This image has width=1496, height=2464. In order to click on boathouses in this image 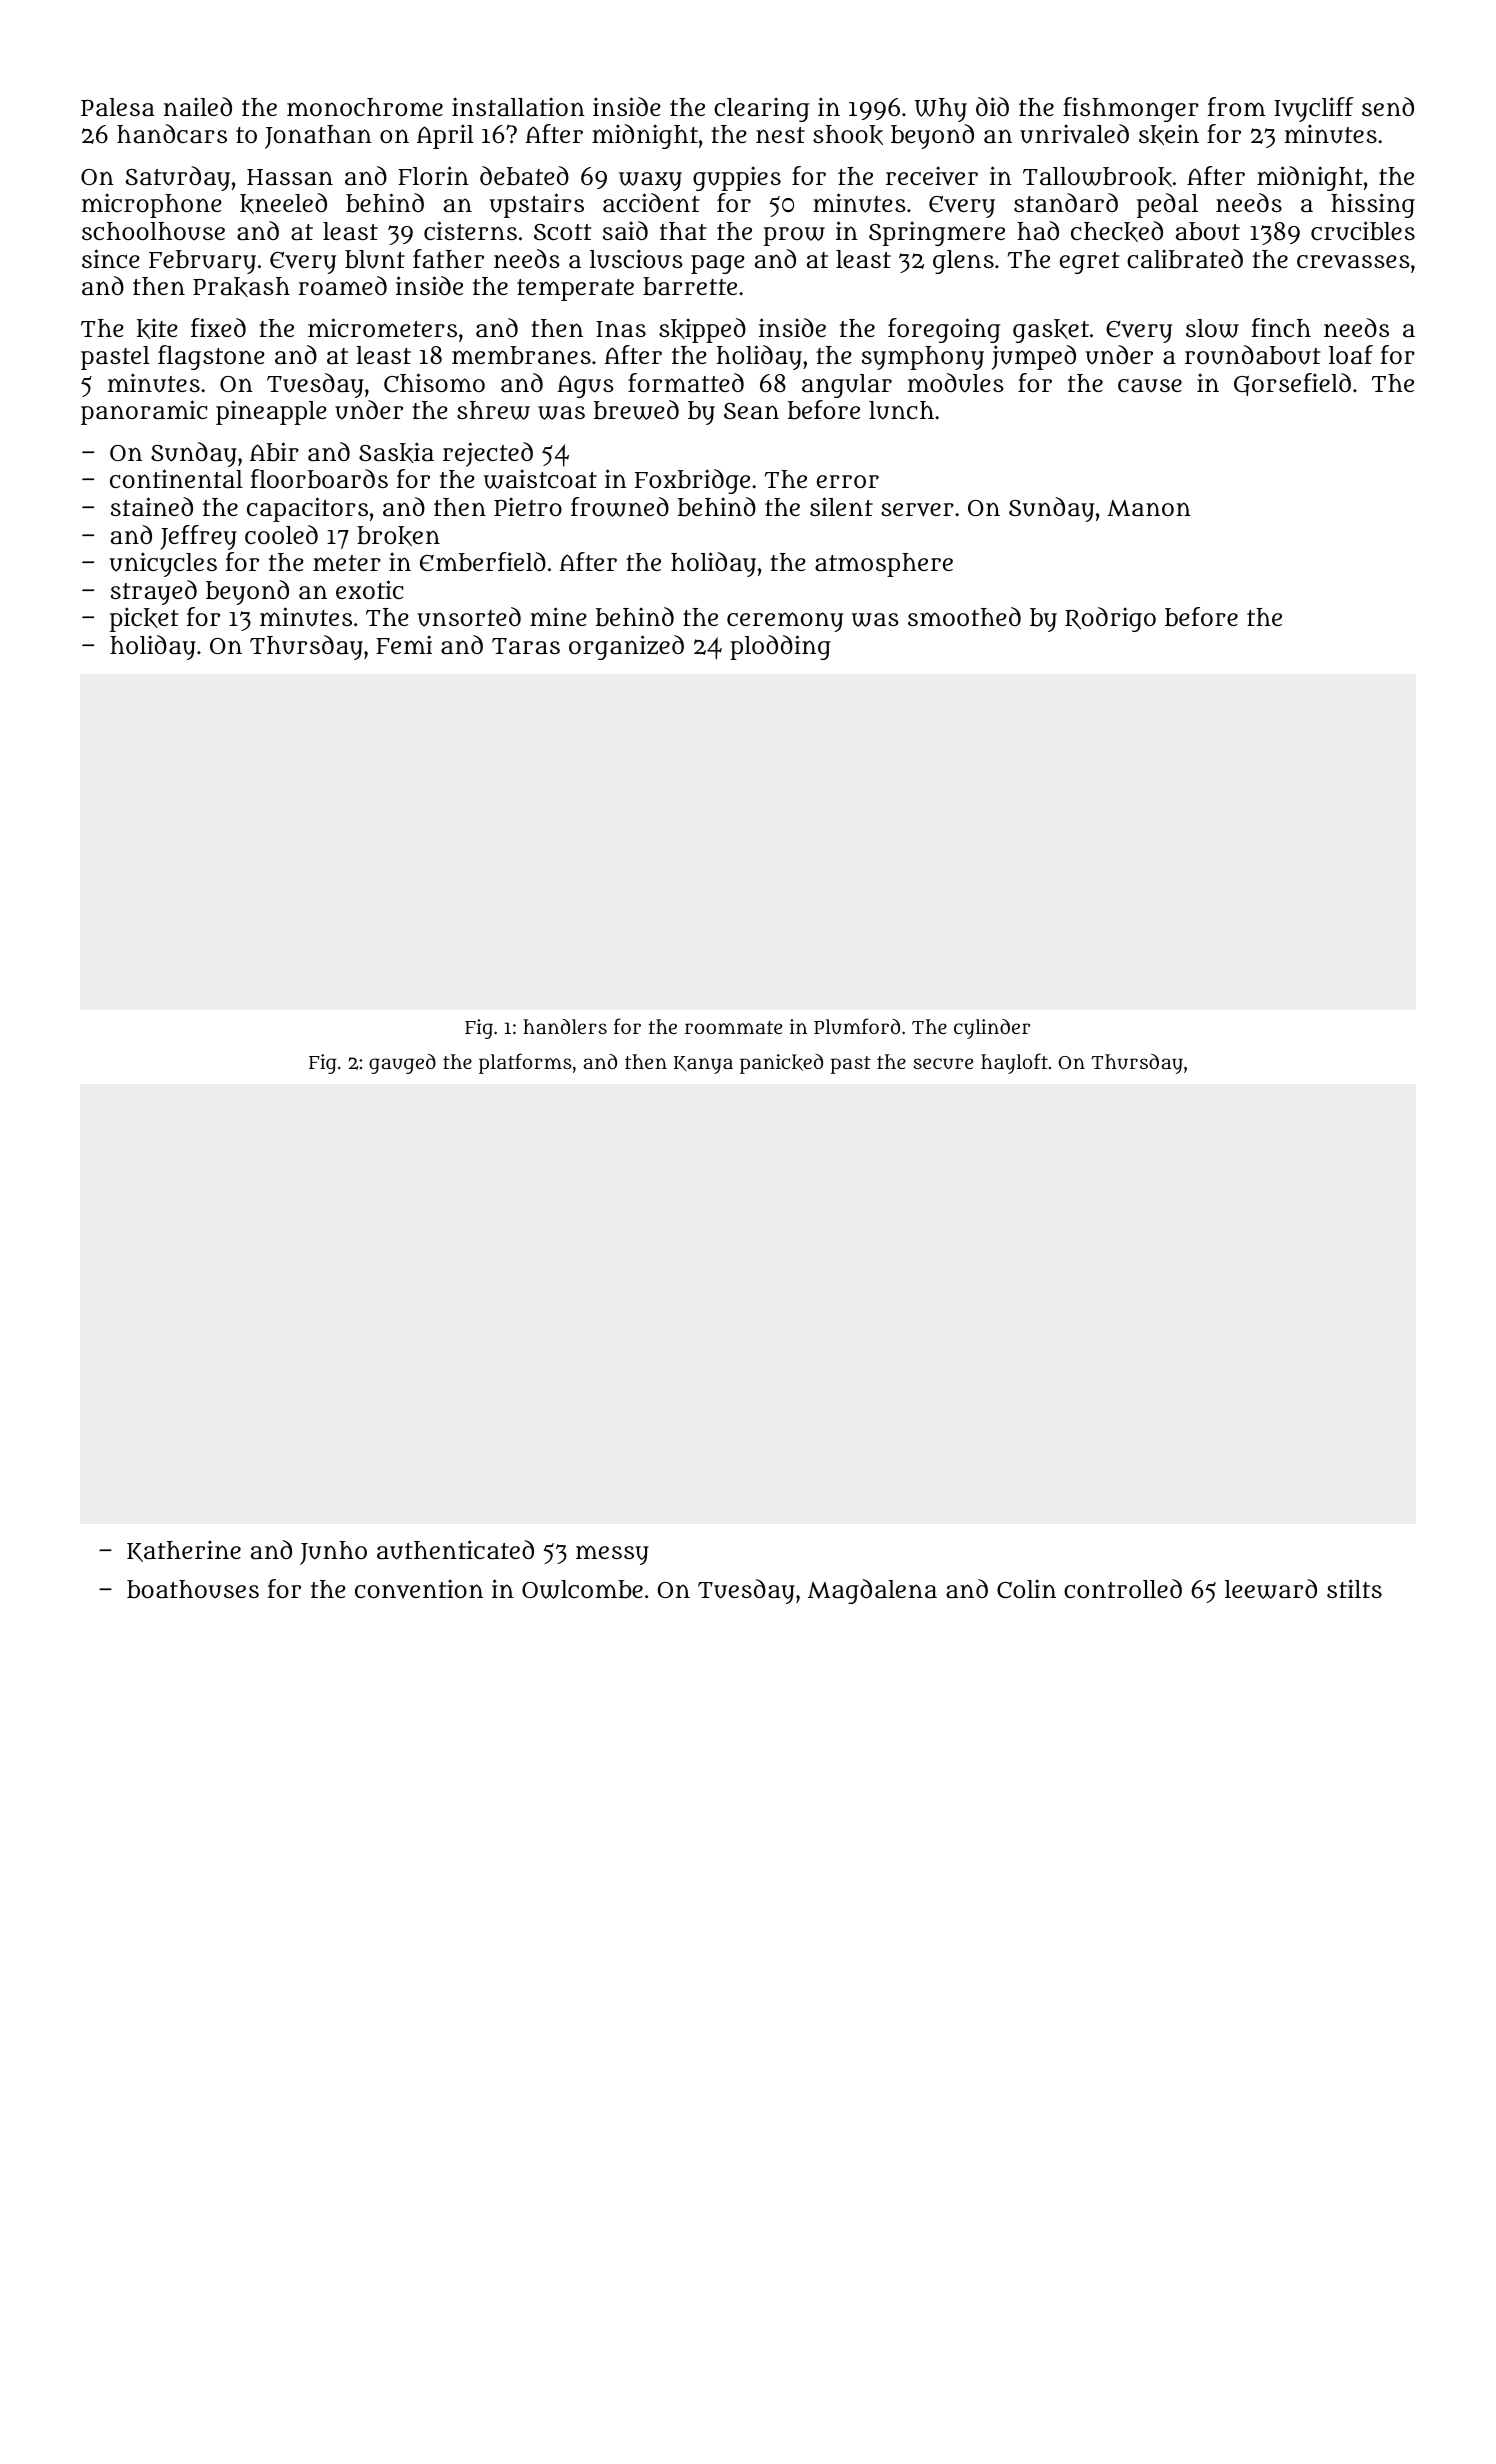, I will do `click(193, 1589)`.
